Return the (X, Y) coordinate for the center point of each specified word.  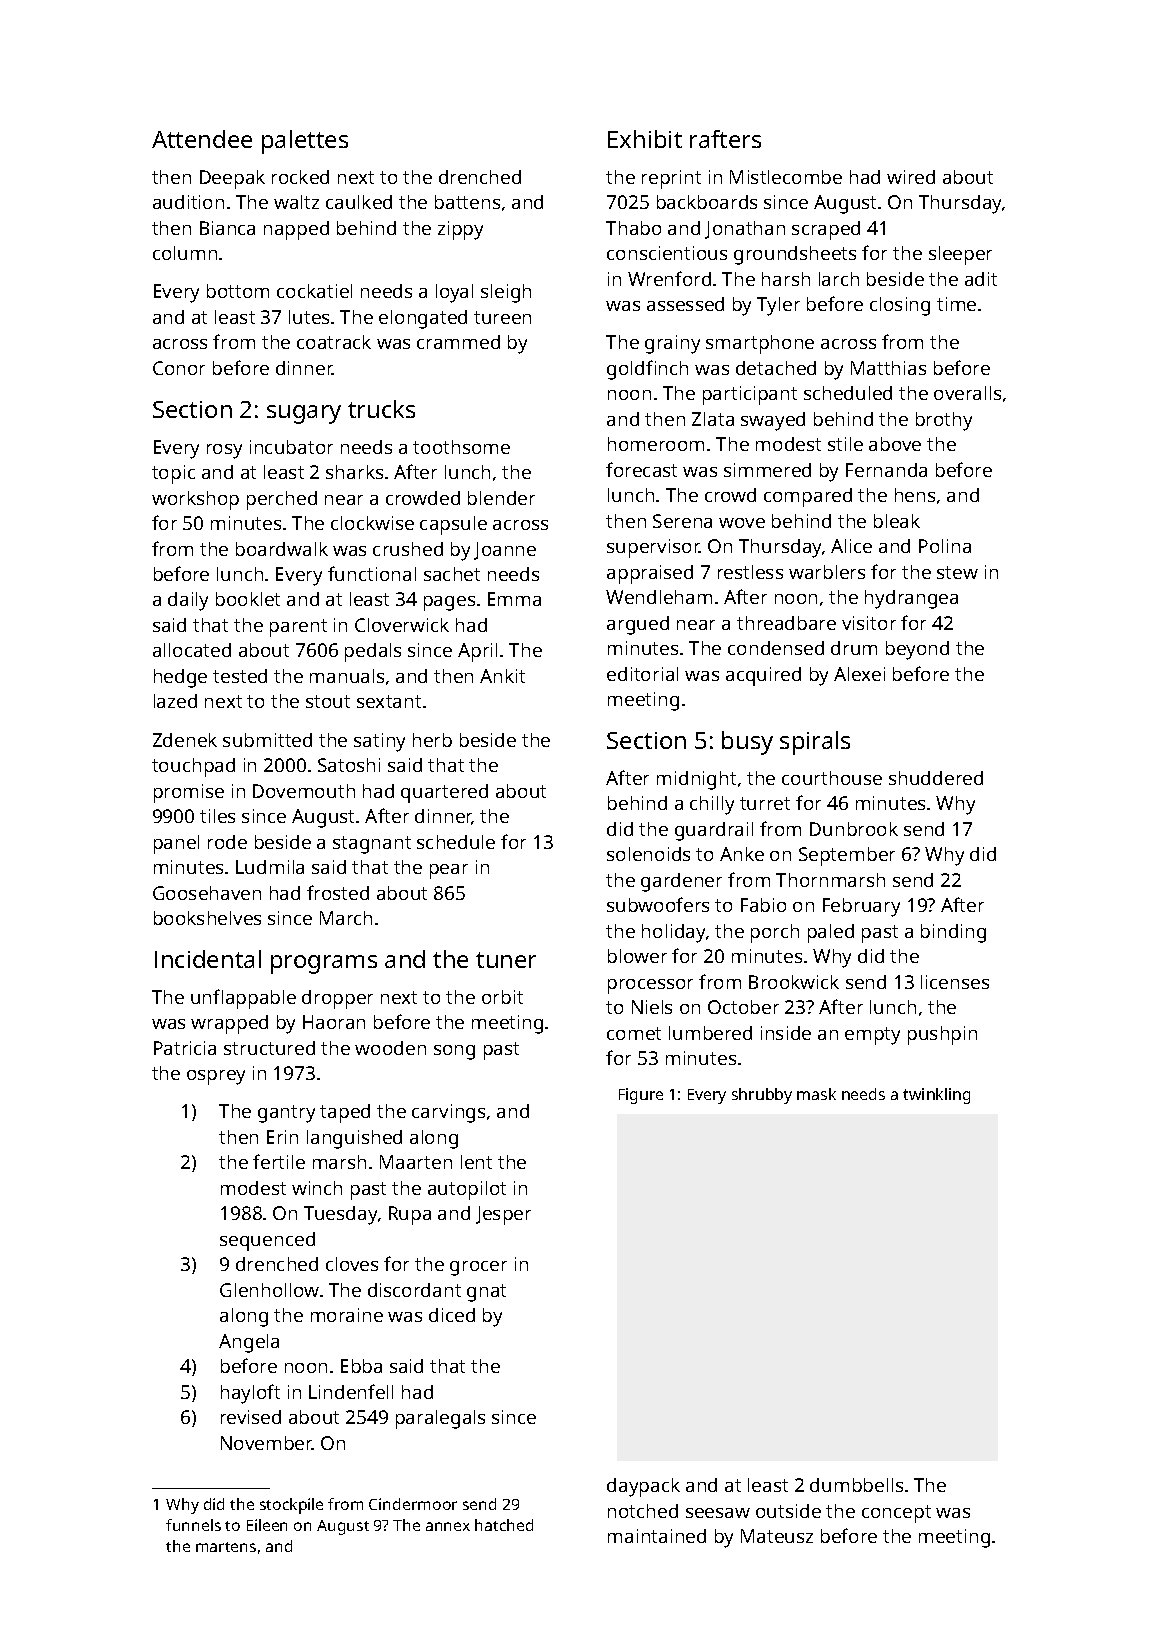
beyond (917, 650)
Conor (179, 368)
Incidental (208, 959)
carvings (448, 1113)
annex (448, 1526)
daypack (643, 1487)
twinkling (936, 1096)
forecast (641, 469)
